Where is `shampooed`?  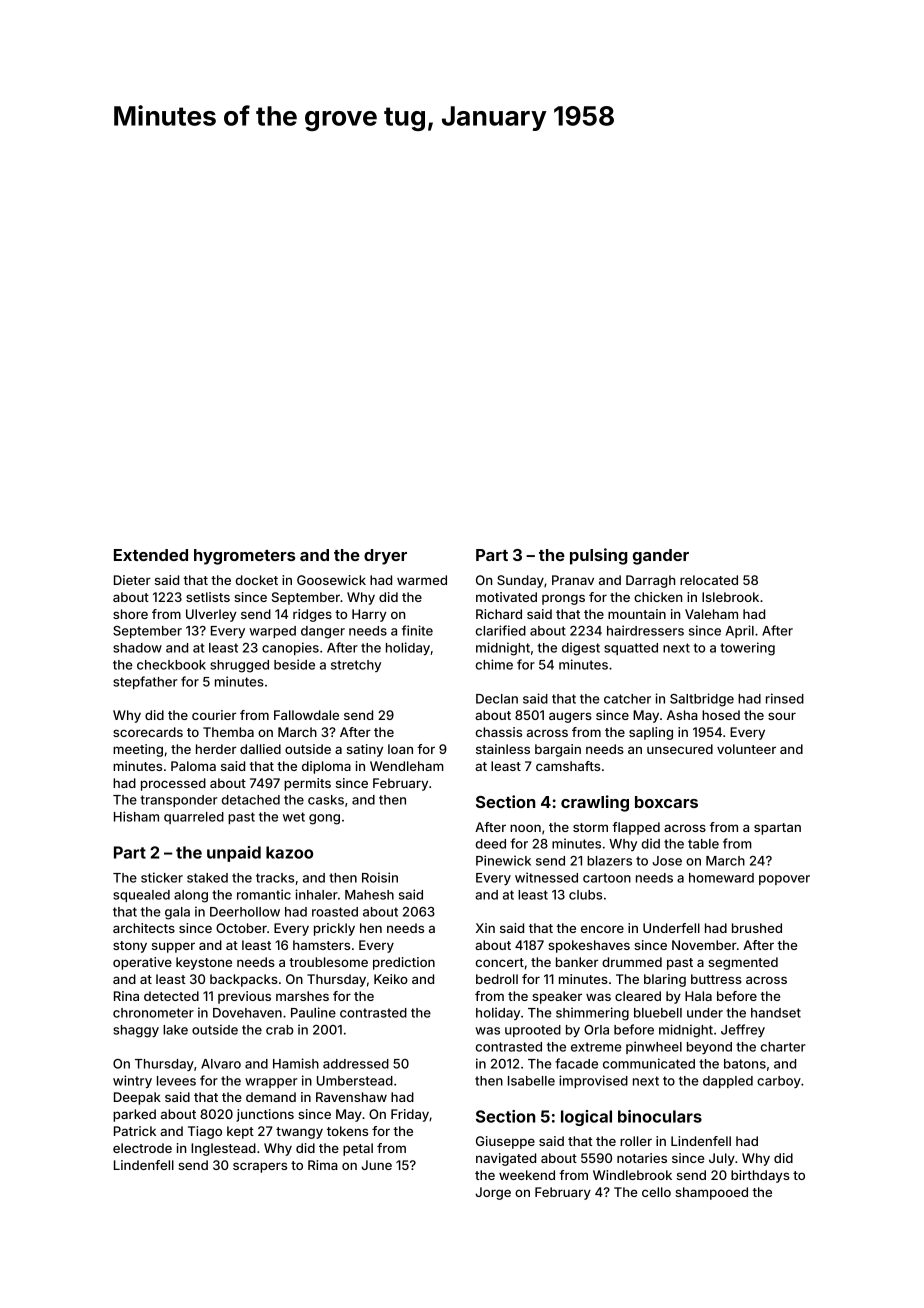
shampooed is located at coordinates (711, 1193).
